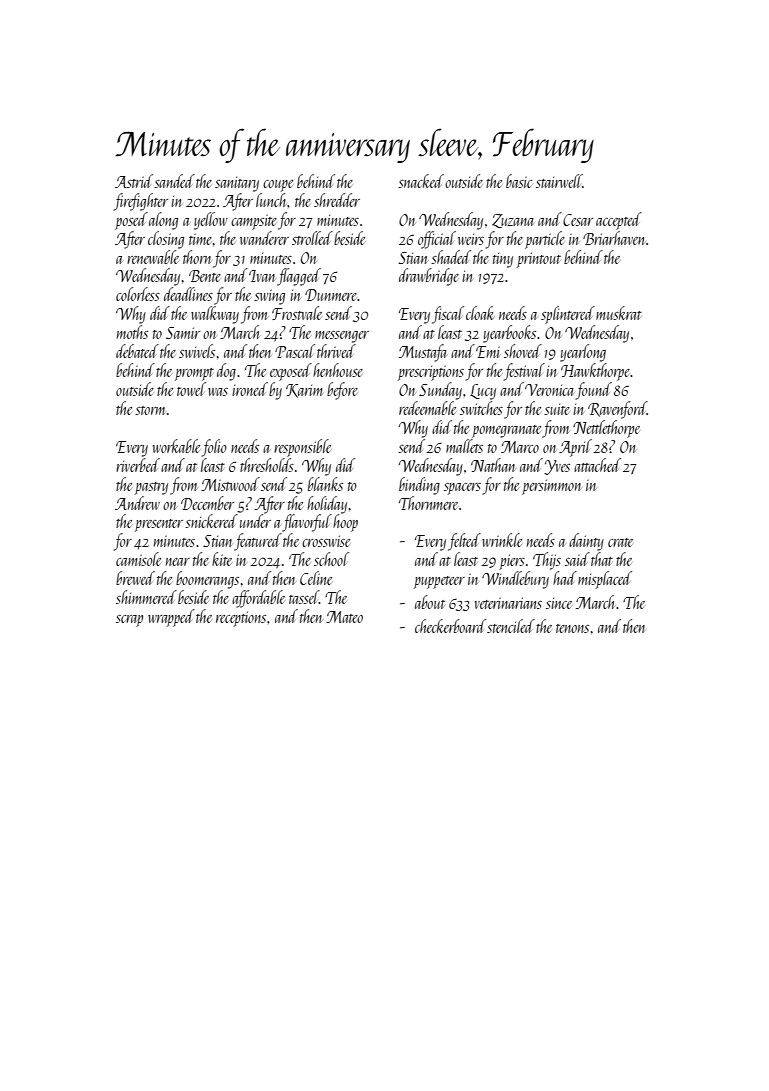 The width and height of the document is (769, 1091). I want to click on brewed, so click(135, 578).
